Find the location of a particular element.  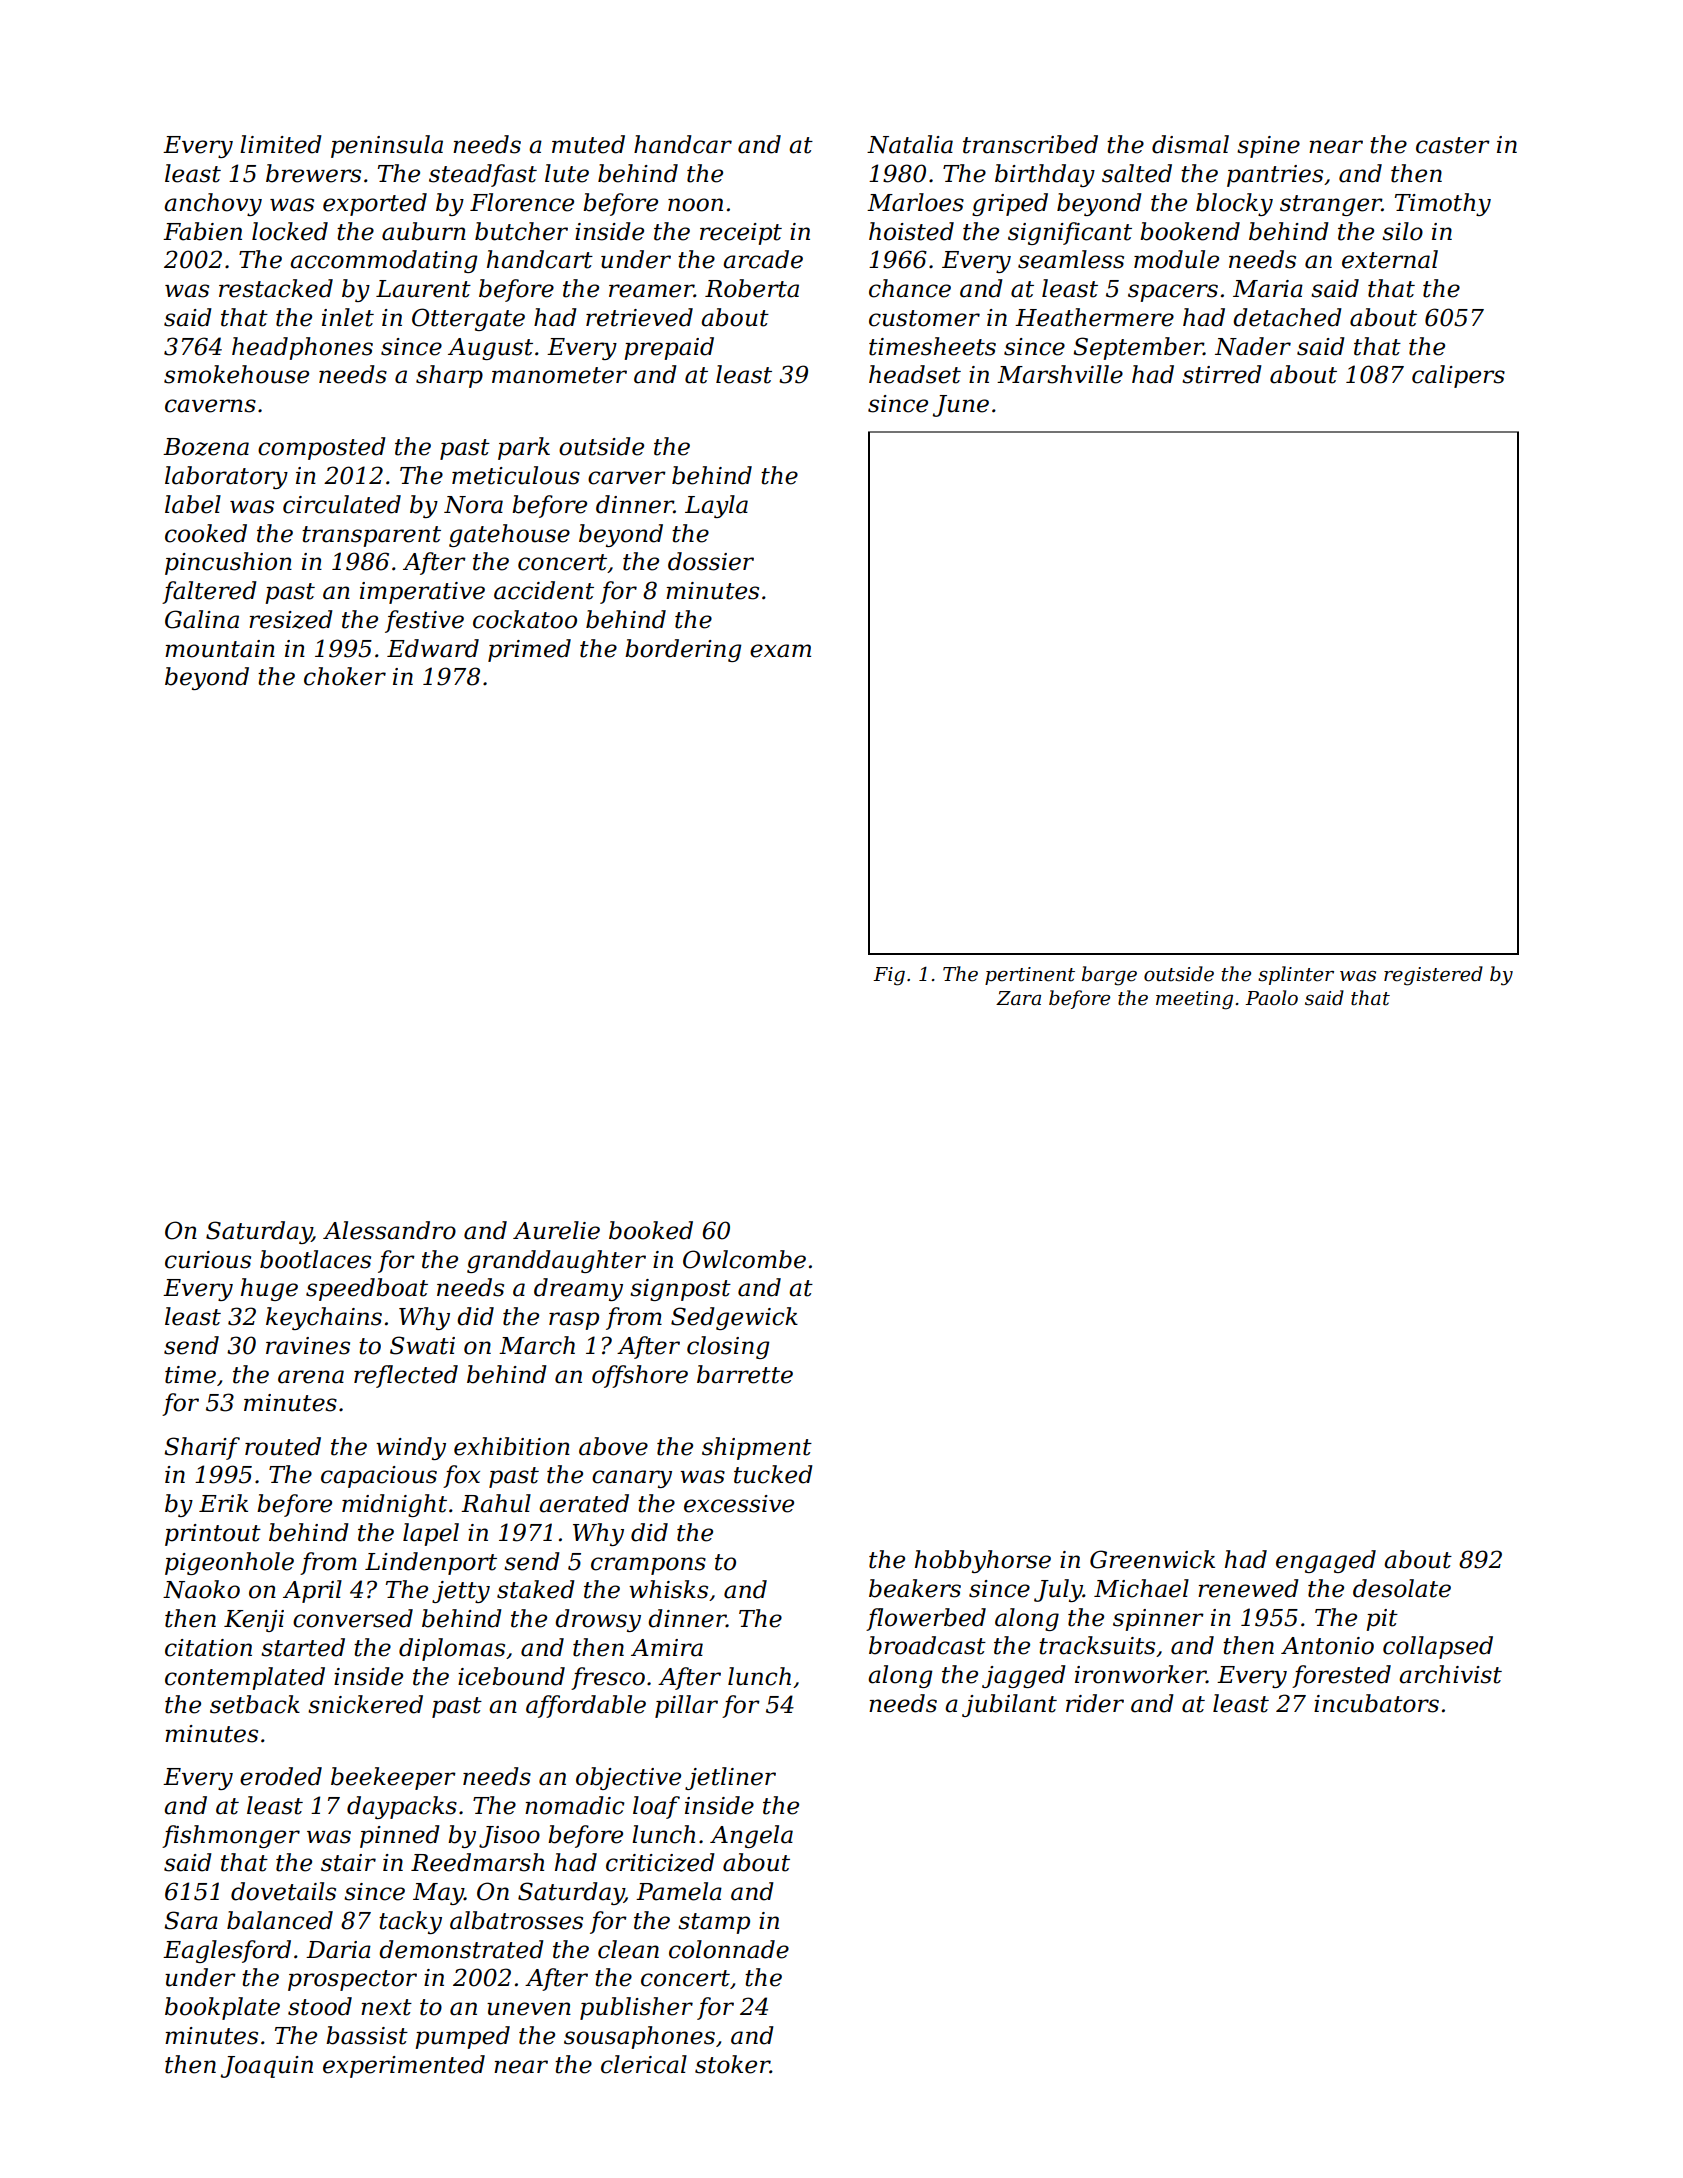

exam is located at coordinates (780, 651).
